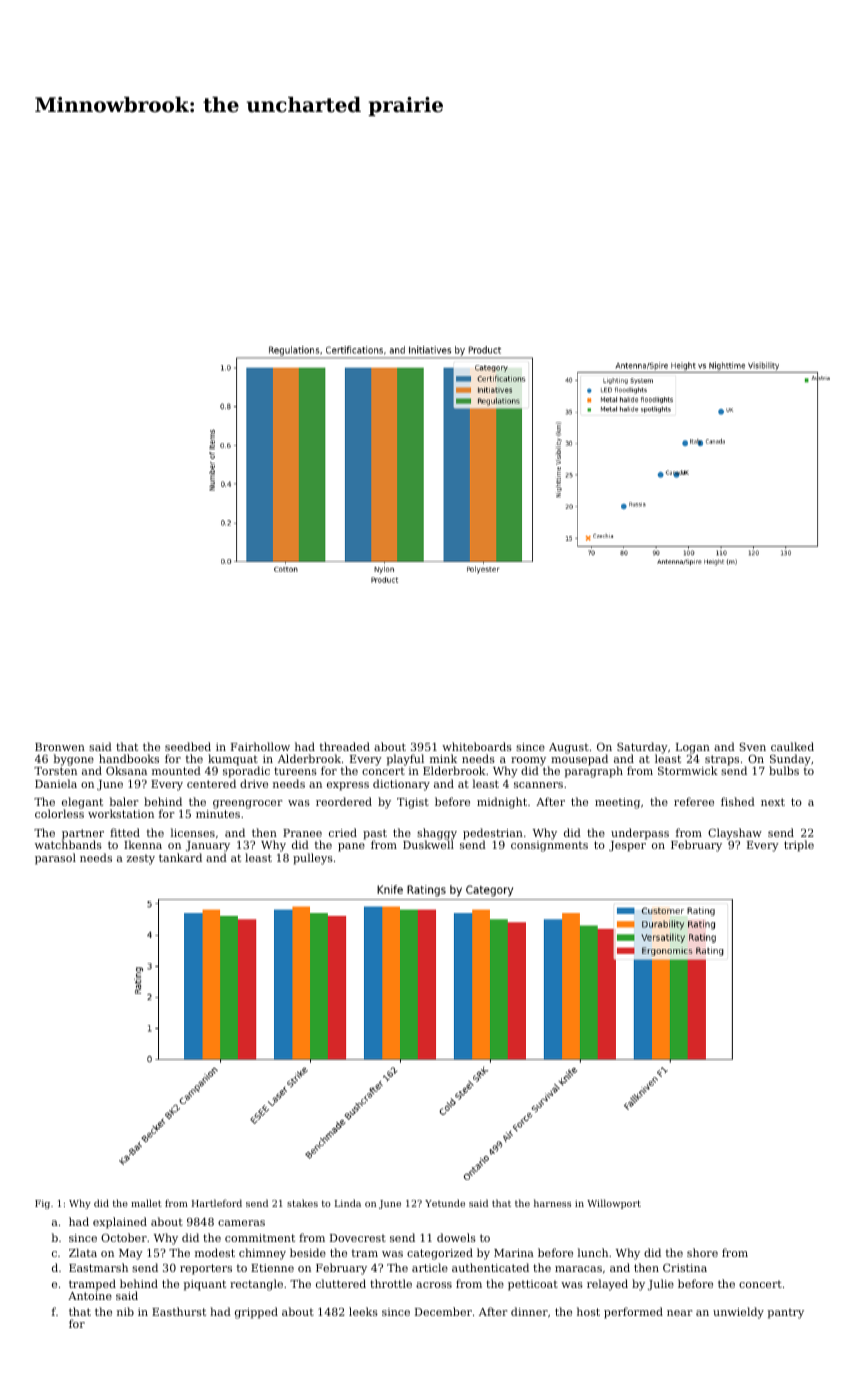 The width and height of the screenshot is (849, 1400). Describe the element at coordinates (799, 846) in the screenshot. I see `triple` at that location.
